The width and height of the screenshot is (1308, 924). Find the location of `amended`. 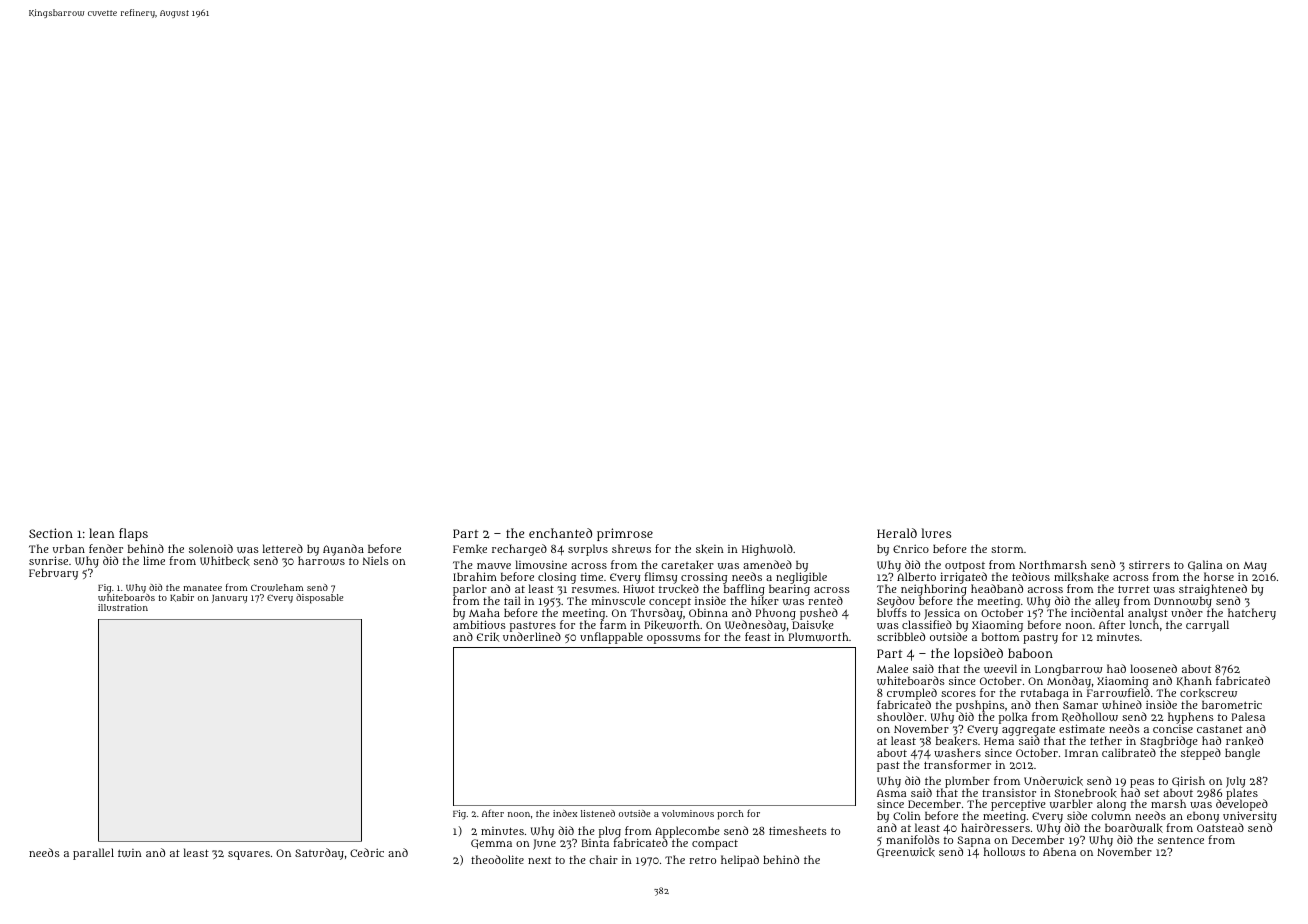

amended is located at coordinates (767, 564).
